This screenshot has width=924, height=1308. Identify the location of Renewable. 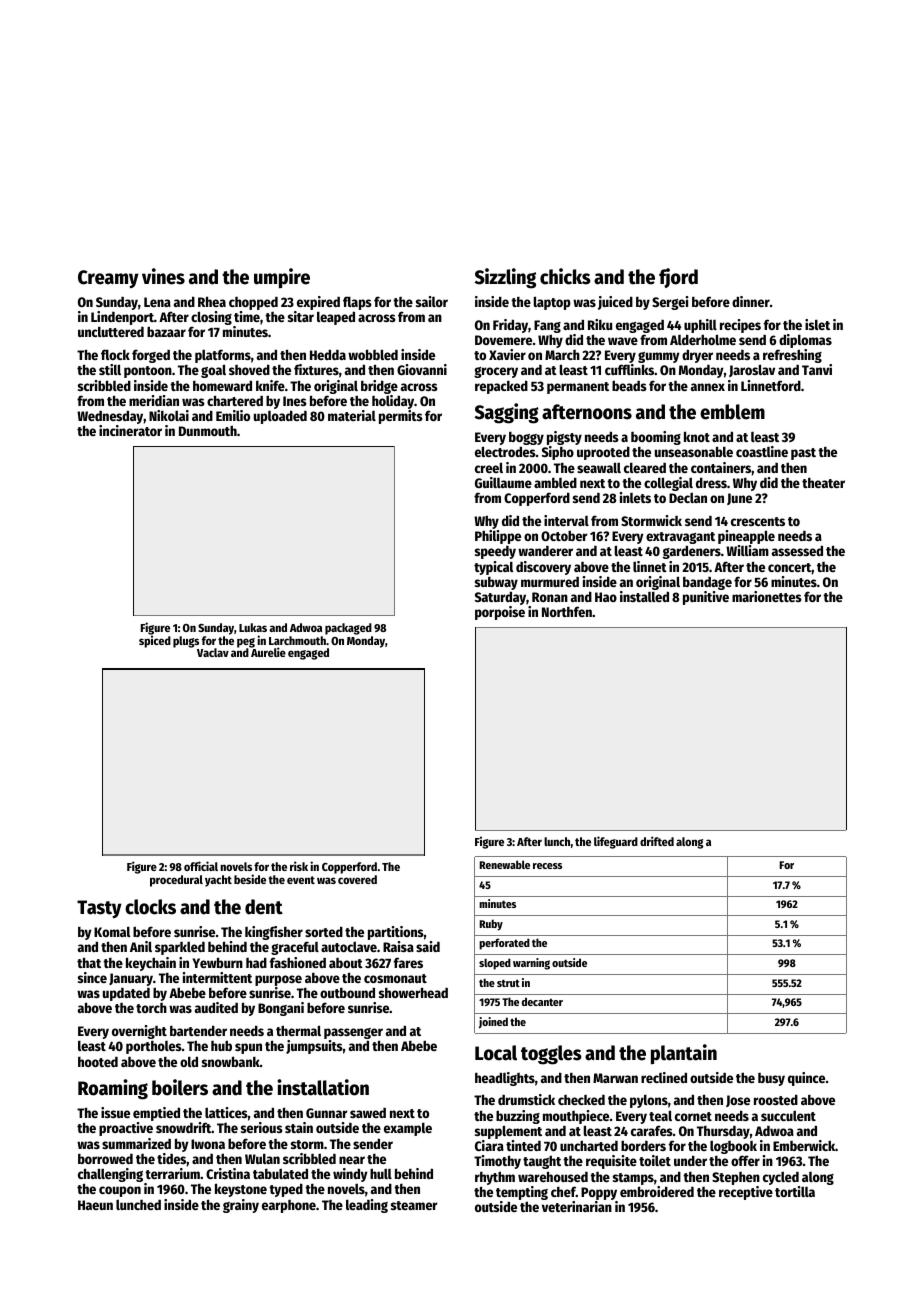
(504, 864).
